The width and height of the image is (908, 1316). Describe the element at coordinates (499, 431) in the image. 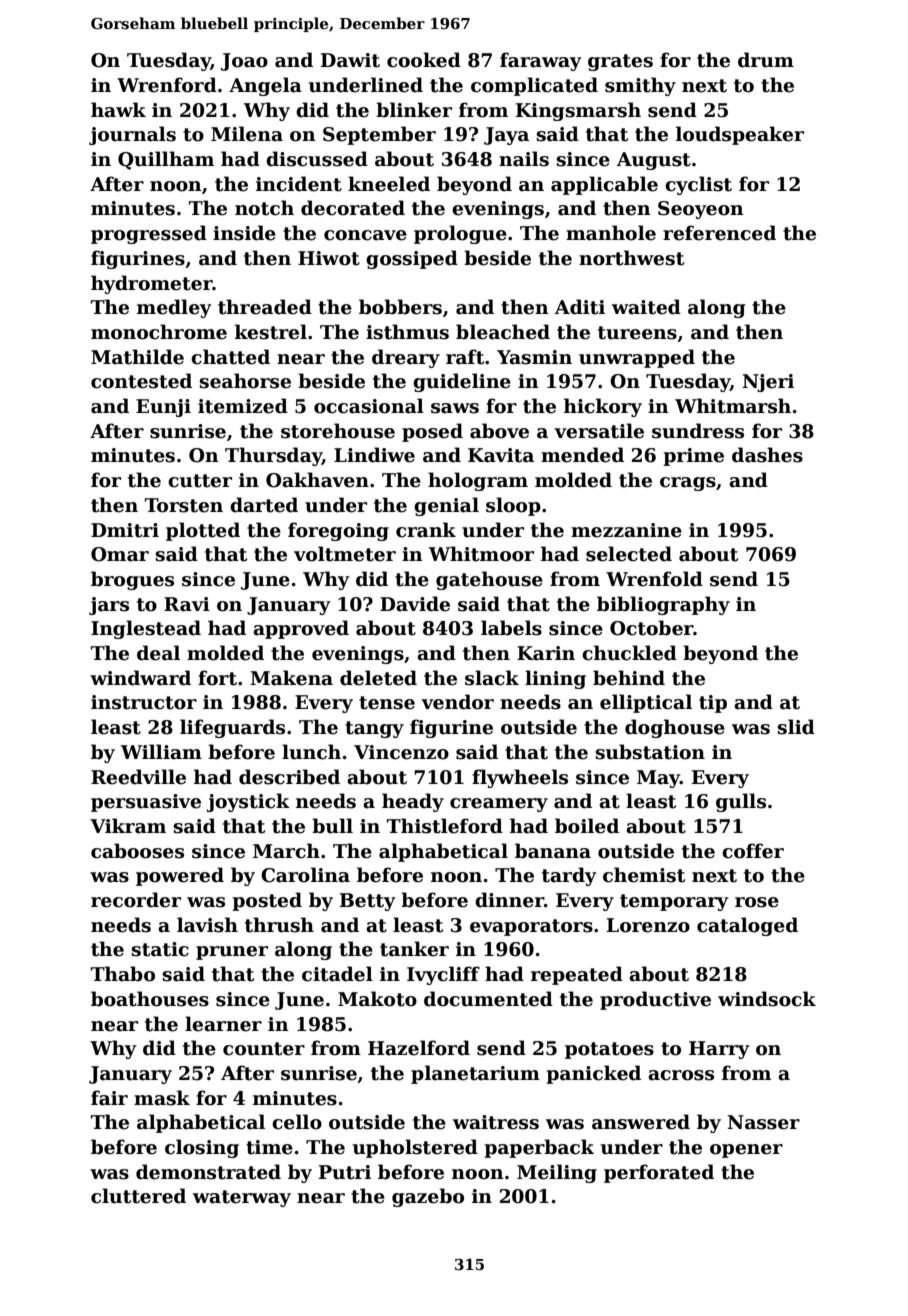

I see `above` at that location.
